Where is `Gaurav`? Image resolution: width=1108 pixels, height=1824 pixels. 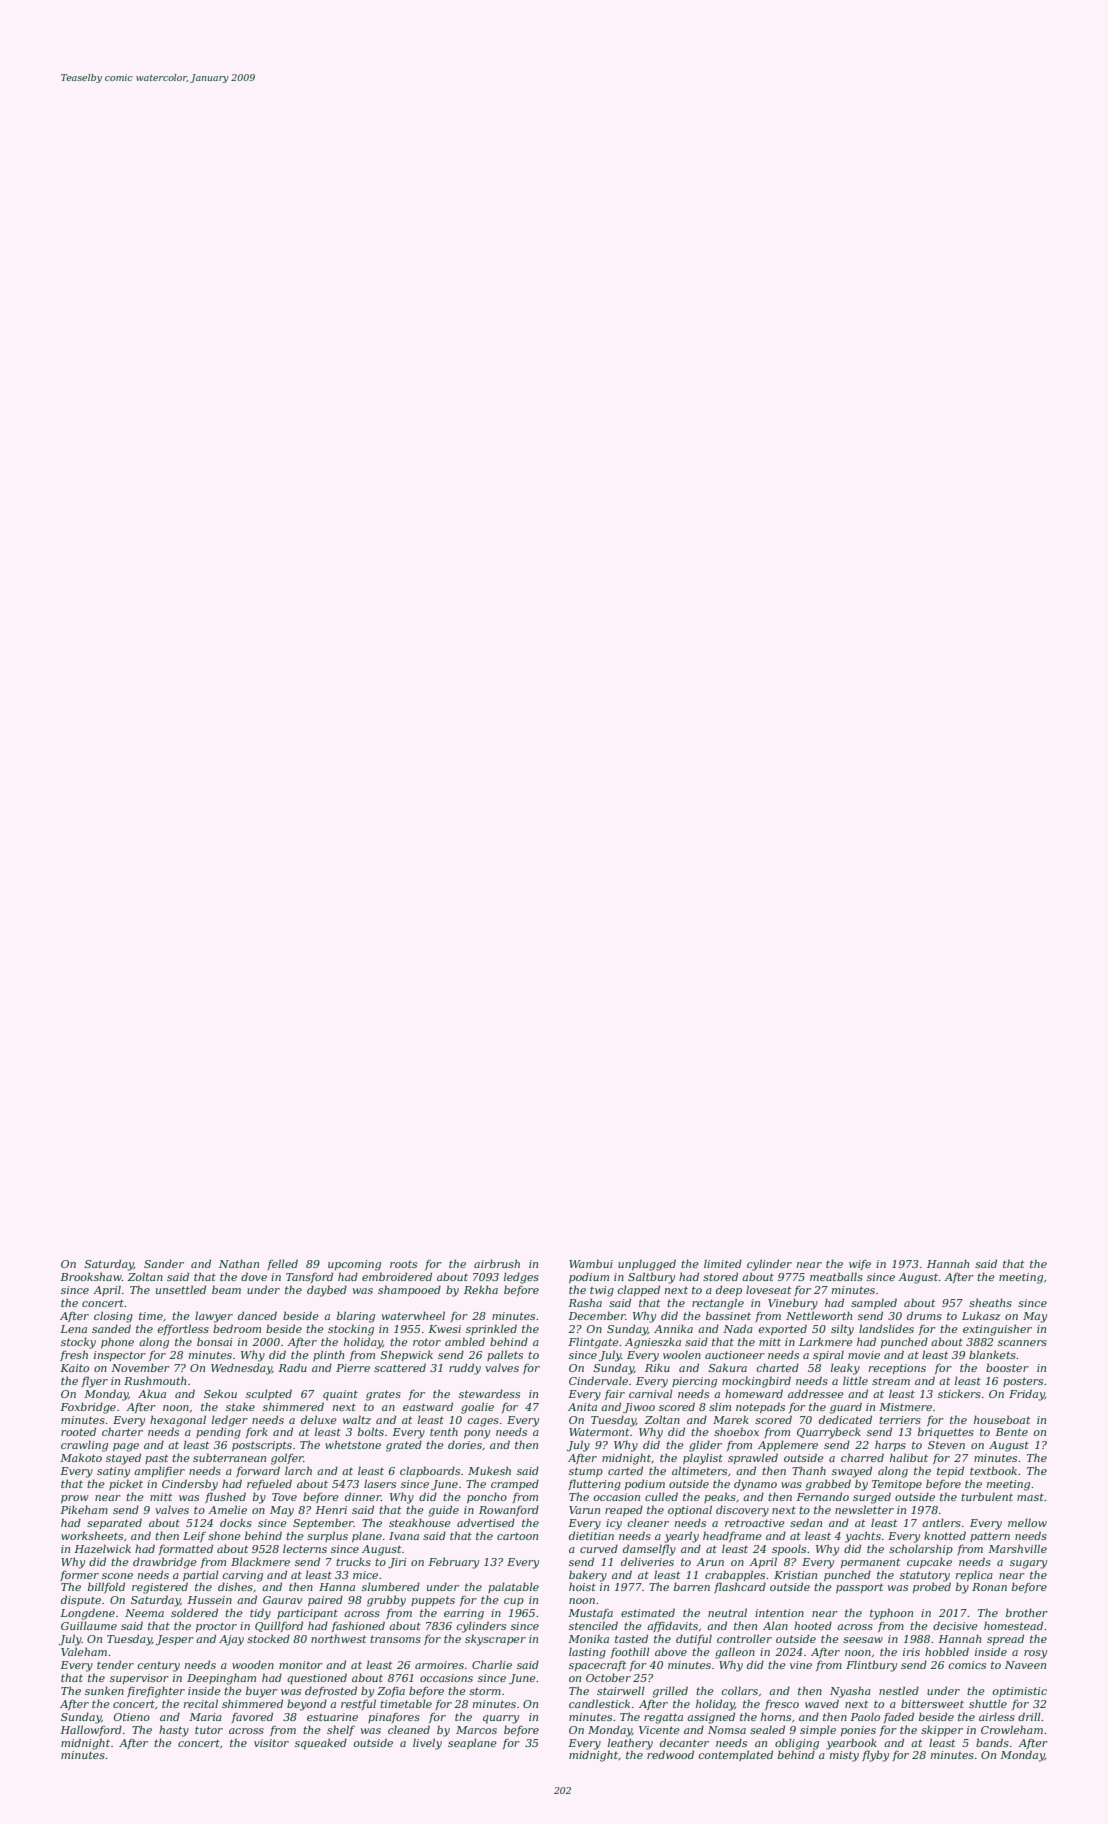 Gaurav is located at coordinates (282, 1600).
